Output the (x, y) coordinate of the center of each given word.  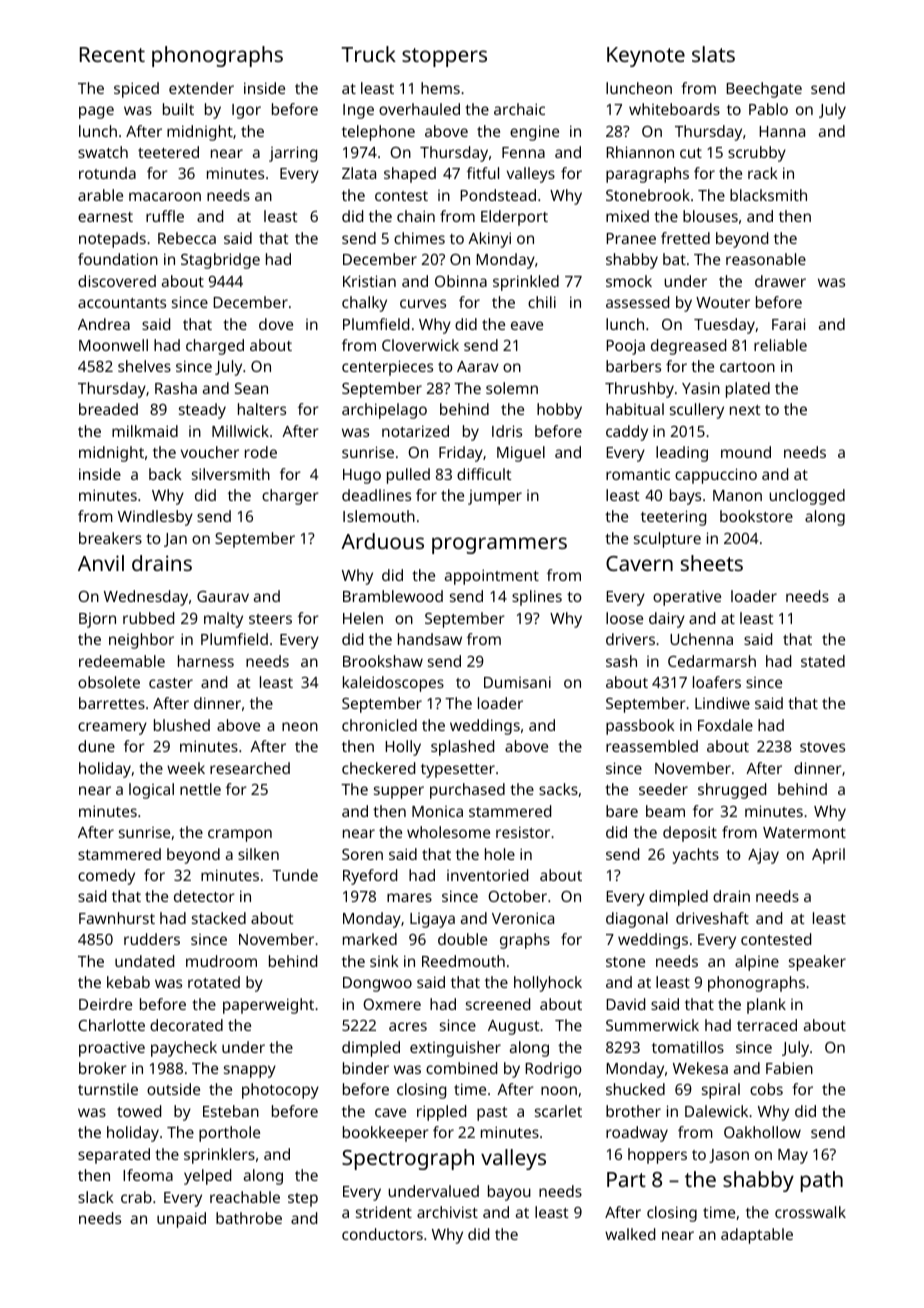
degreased (688, 347)
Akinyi (489, 240)
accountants (122, 303)
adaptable (757, 1236)
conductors (382, 1234)
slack (96, 1197)
